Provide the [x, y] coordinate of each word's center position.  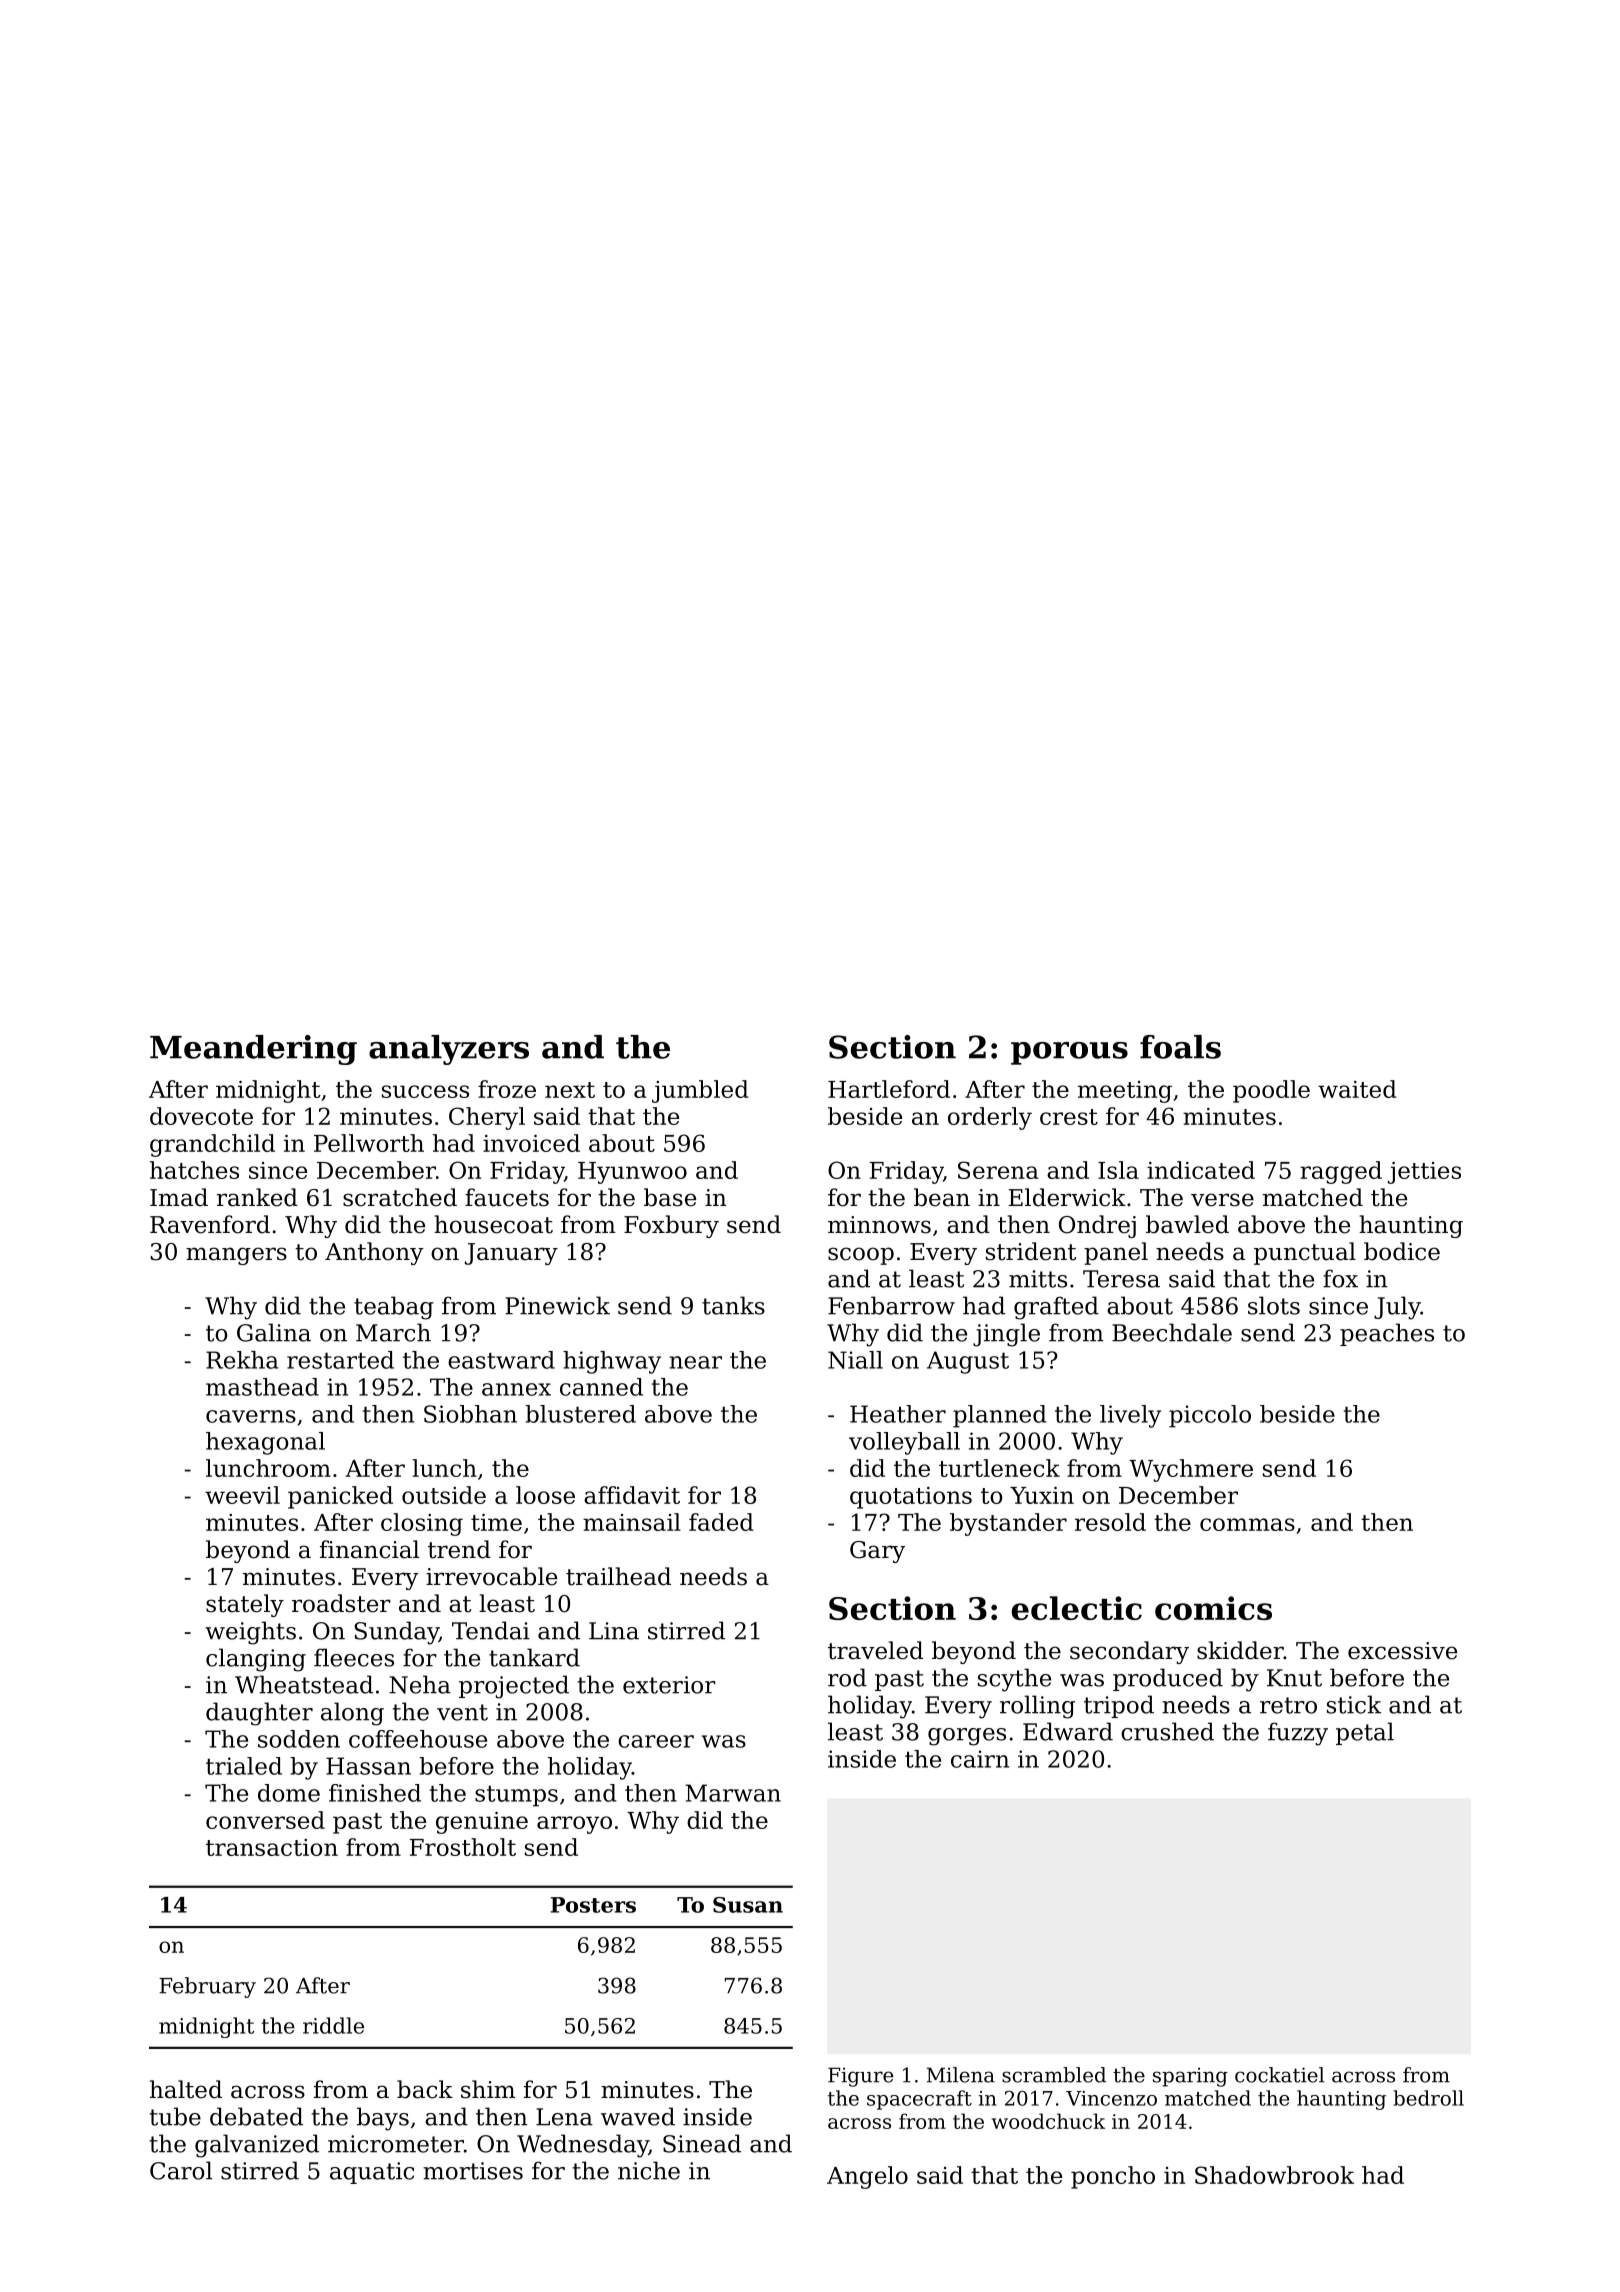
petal [1365, 1733]
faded [721, 1522]
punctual [1305, 1253]
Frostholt [463, 1847]
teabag [394, 1308]
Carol [181, 2170]
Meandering [253, 1050]
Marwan [733, 1793]
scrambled [1054, 2075]
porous [1069, 1053]
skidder [1240, 1650]
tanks [733, 1305]
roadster [341, 1603]
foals [1180, 1047]
